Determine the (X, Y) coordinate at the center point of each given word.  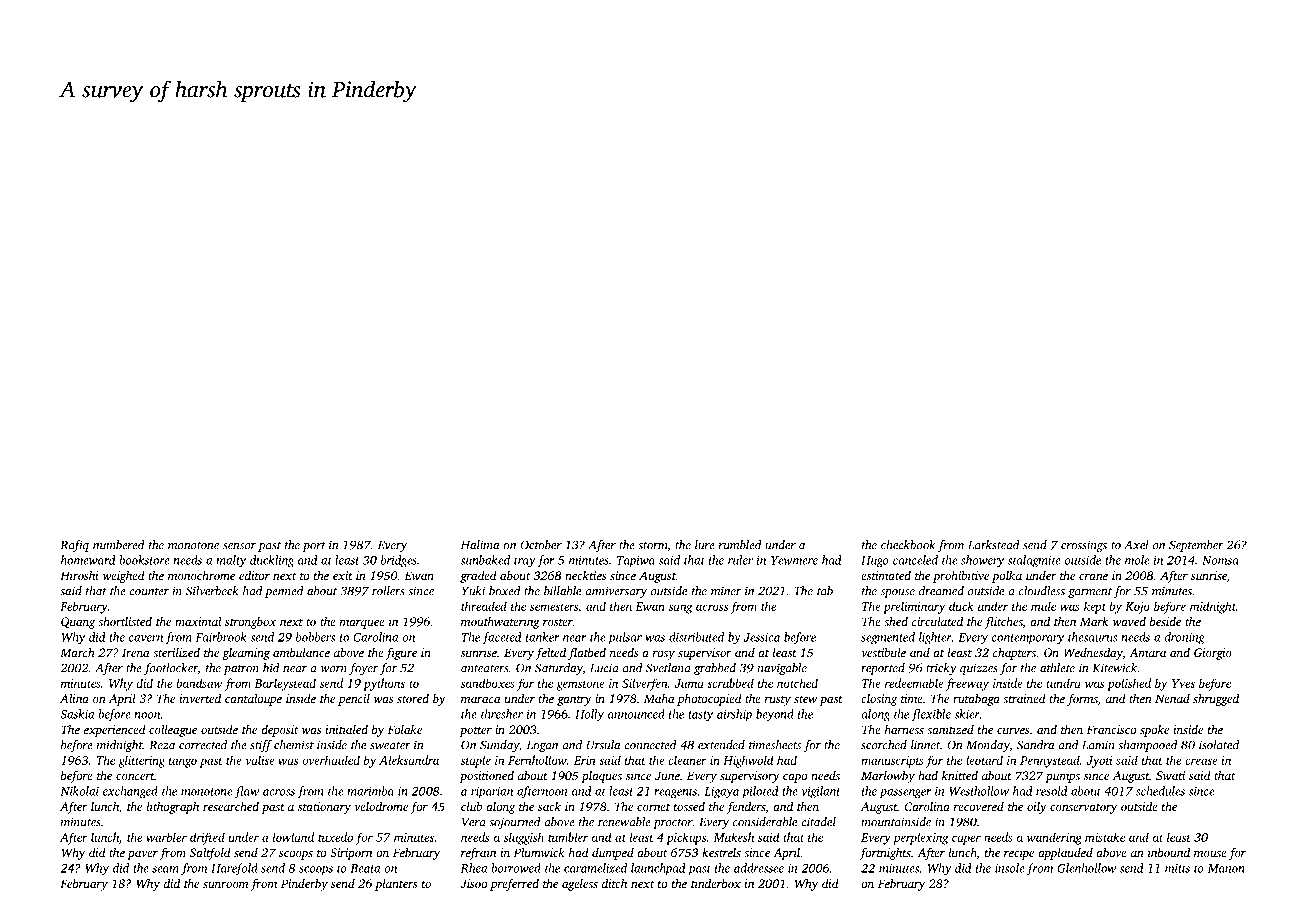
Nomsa (1220, 560)
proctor (672, 824)
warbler (167, 837)
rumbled (740, 545)
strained (1024, 698)
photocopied (709, 700)
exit (343, 575)
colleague (173, 731)
